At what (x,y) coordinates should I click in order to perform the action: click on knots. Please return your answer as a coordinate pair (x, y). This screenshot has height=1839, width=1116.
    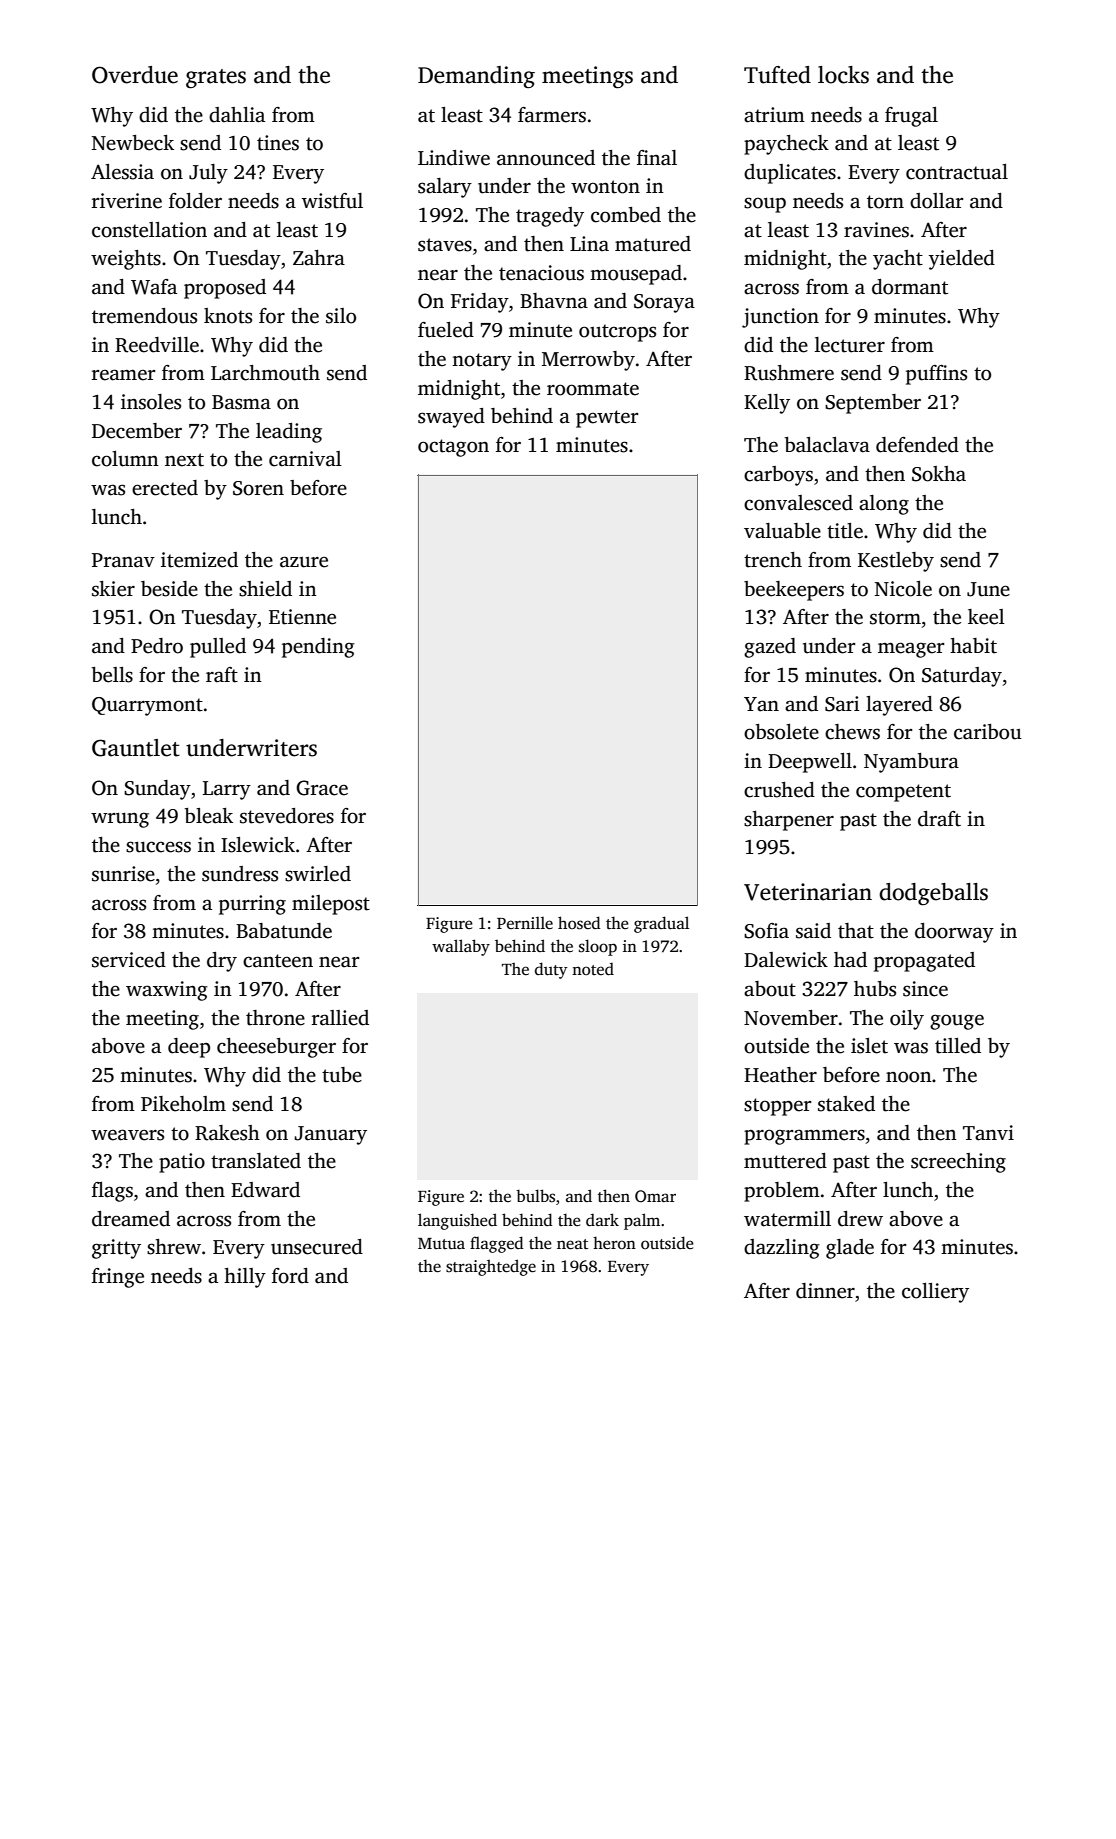
    Looking at the image, I should click on (228, 316).
